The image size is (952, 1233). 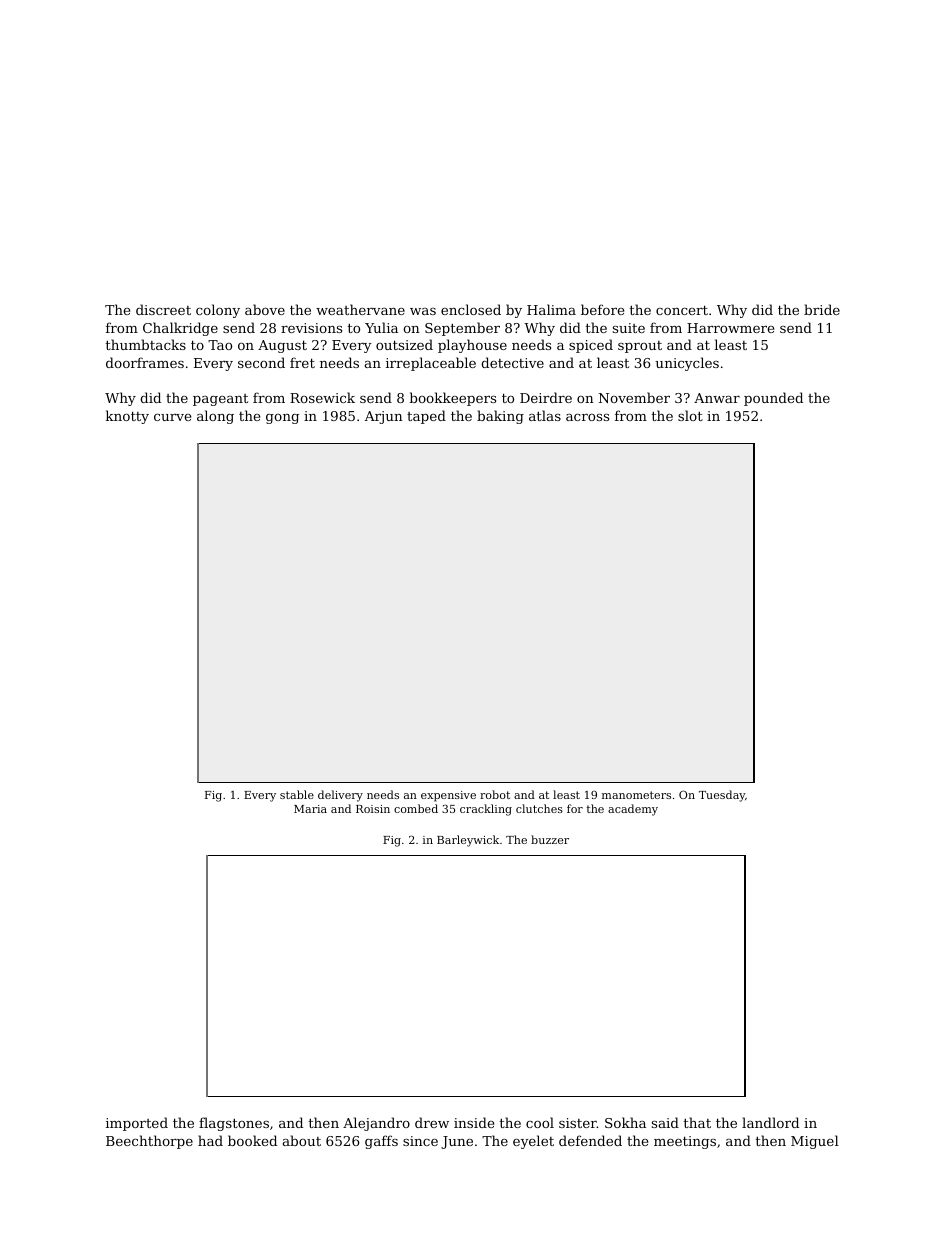 What do you see at coordinates (297, 794) in the screenshot?
I see `stable` at bounding box center [297, 794].
